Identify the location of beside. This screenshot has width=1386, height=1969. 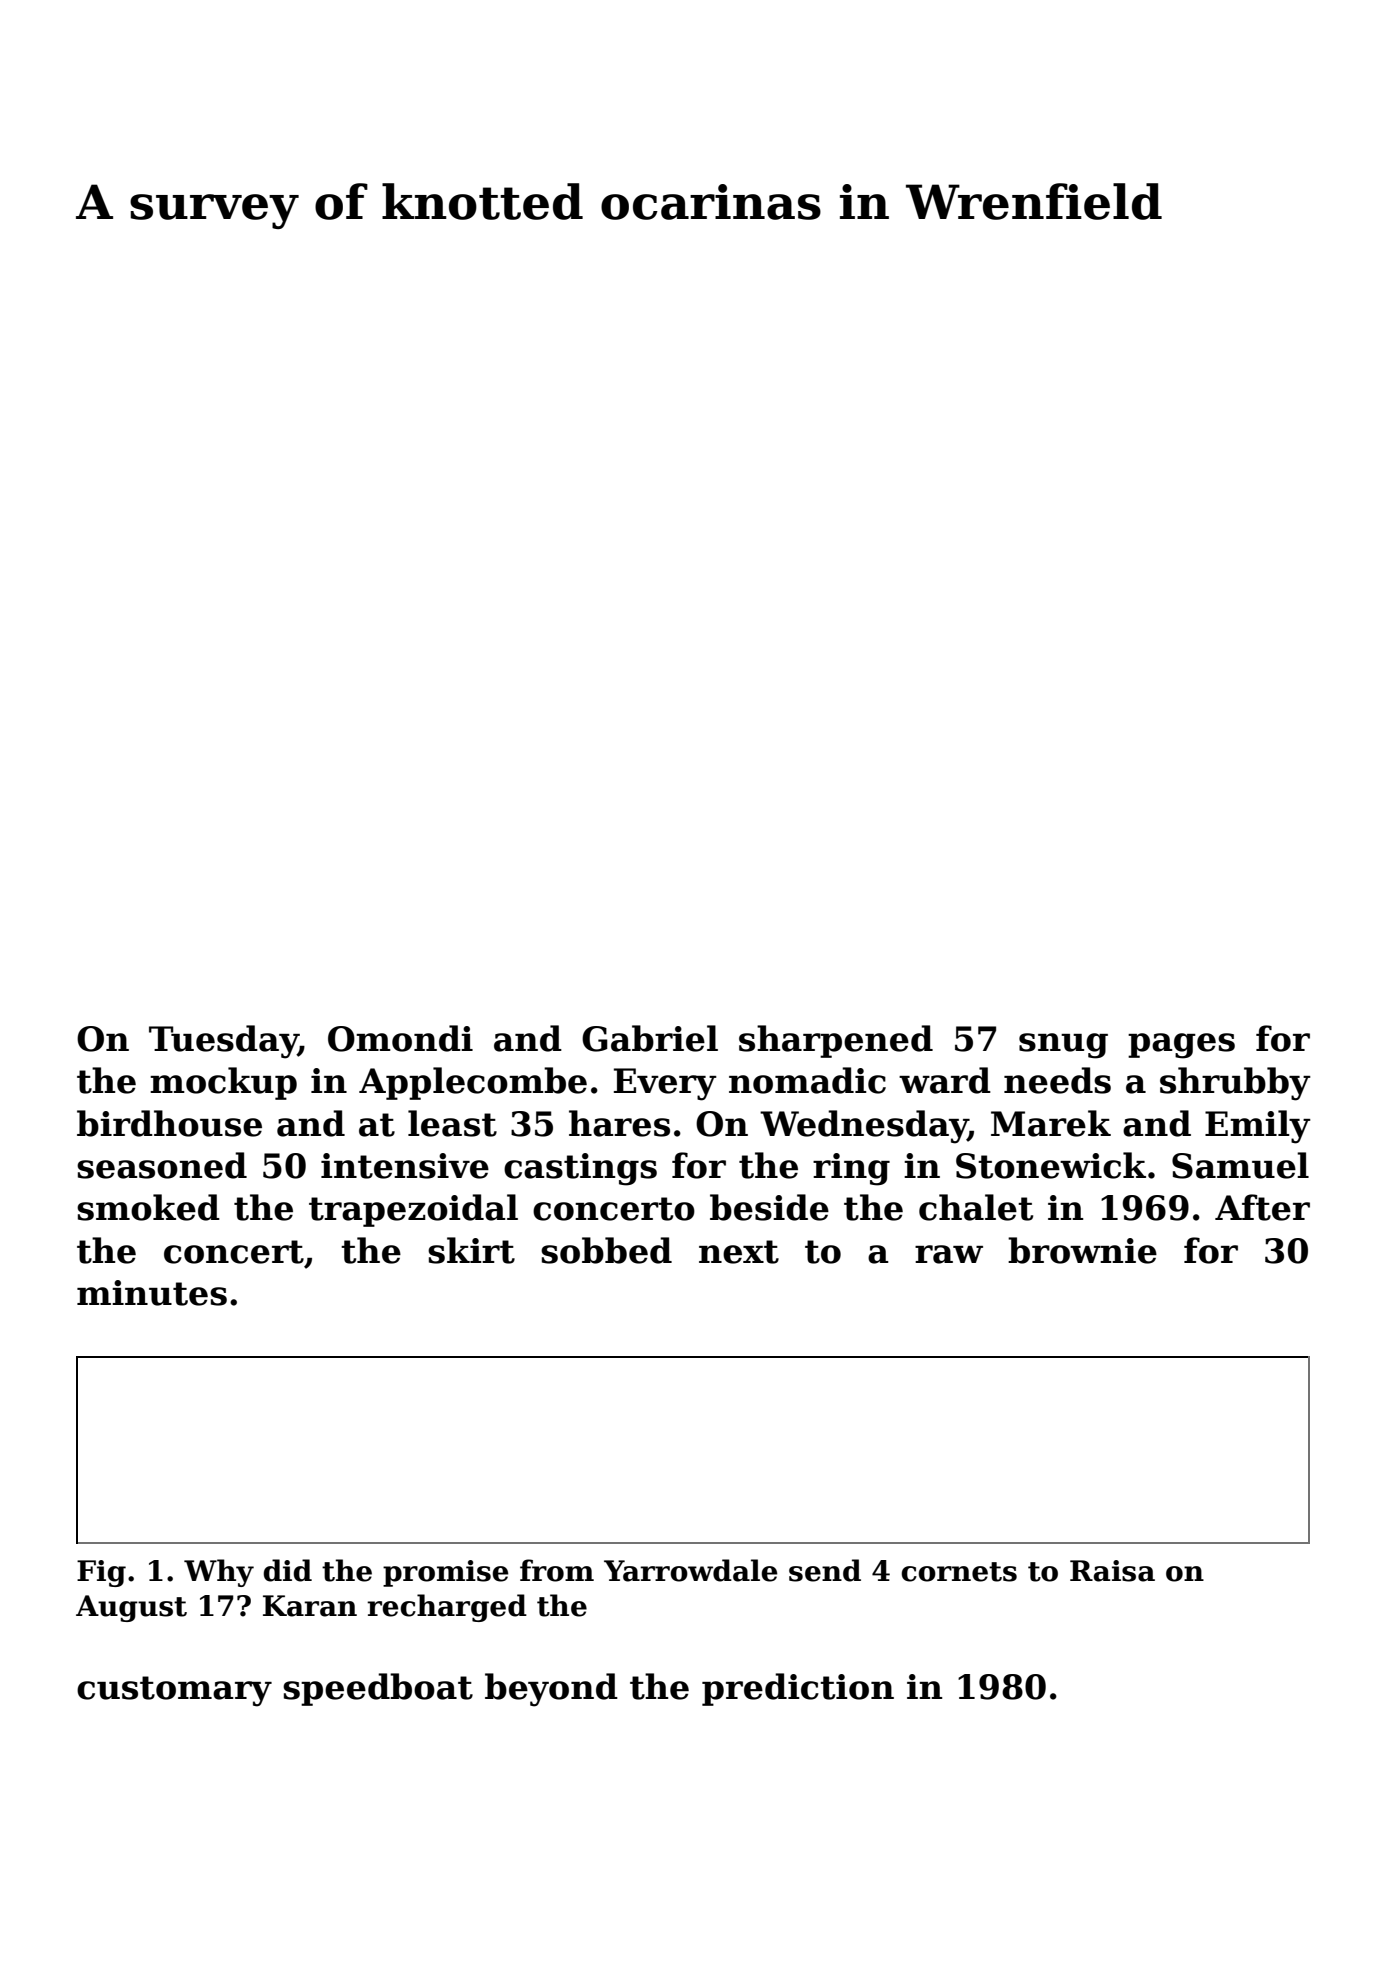
(769, 1207).
